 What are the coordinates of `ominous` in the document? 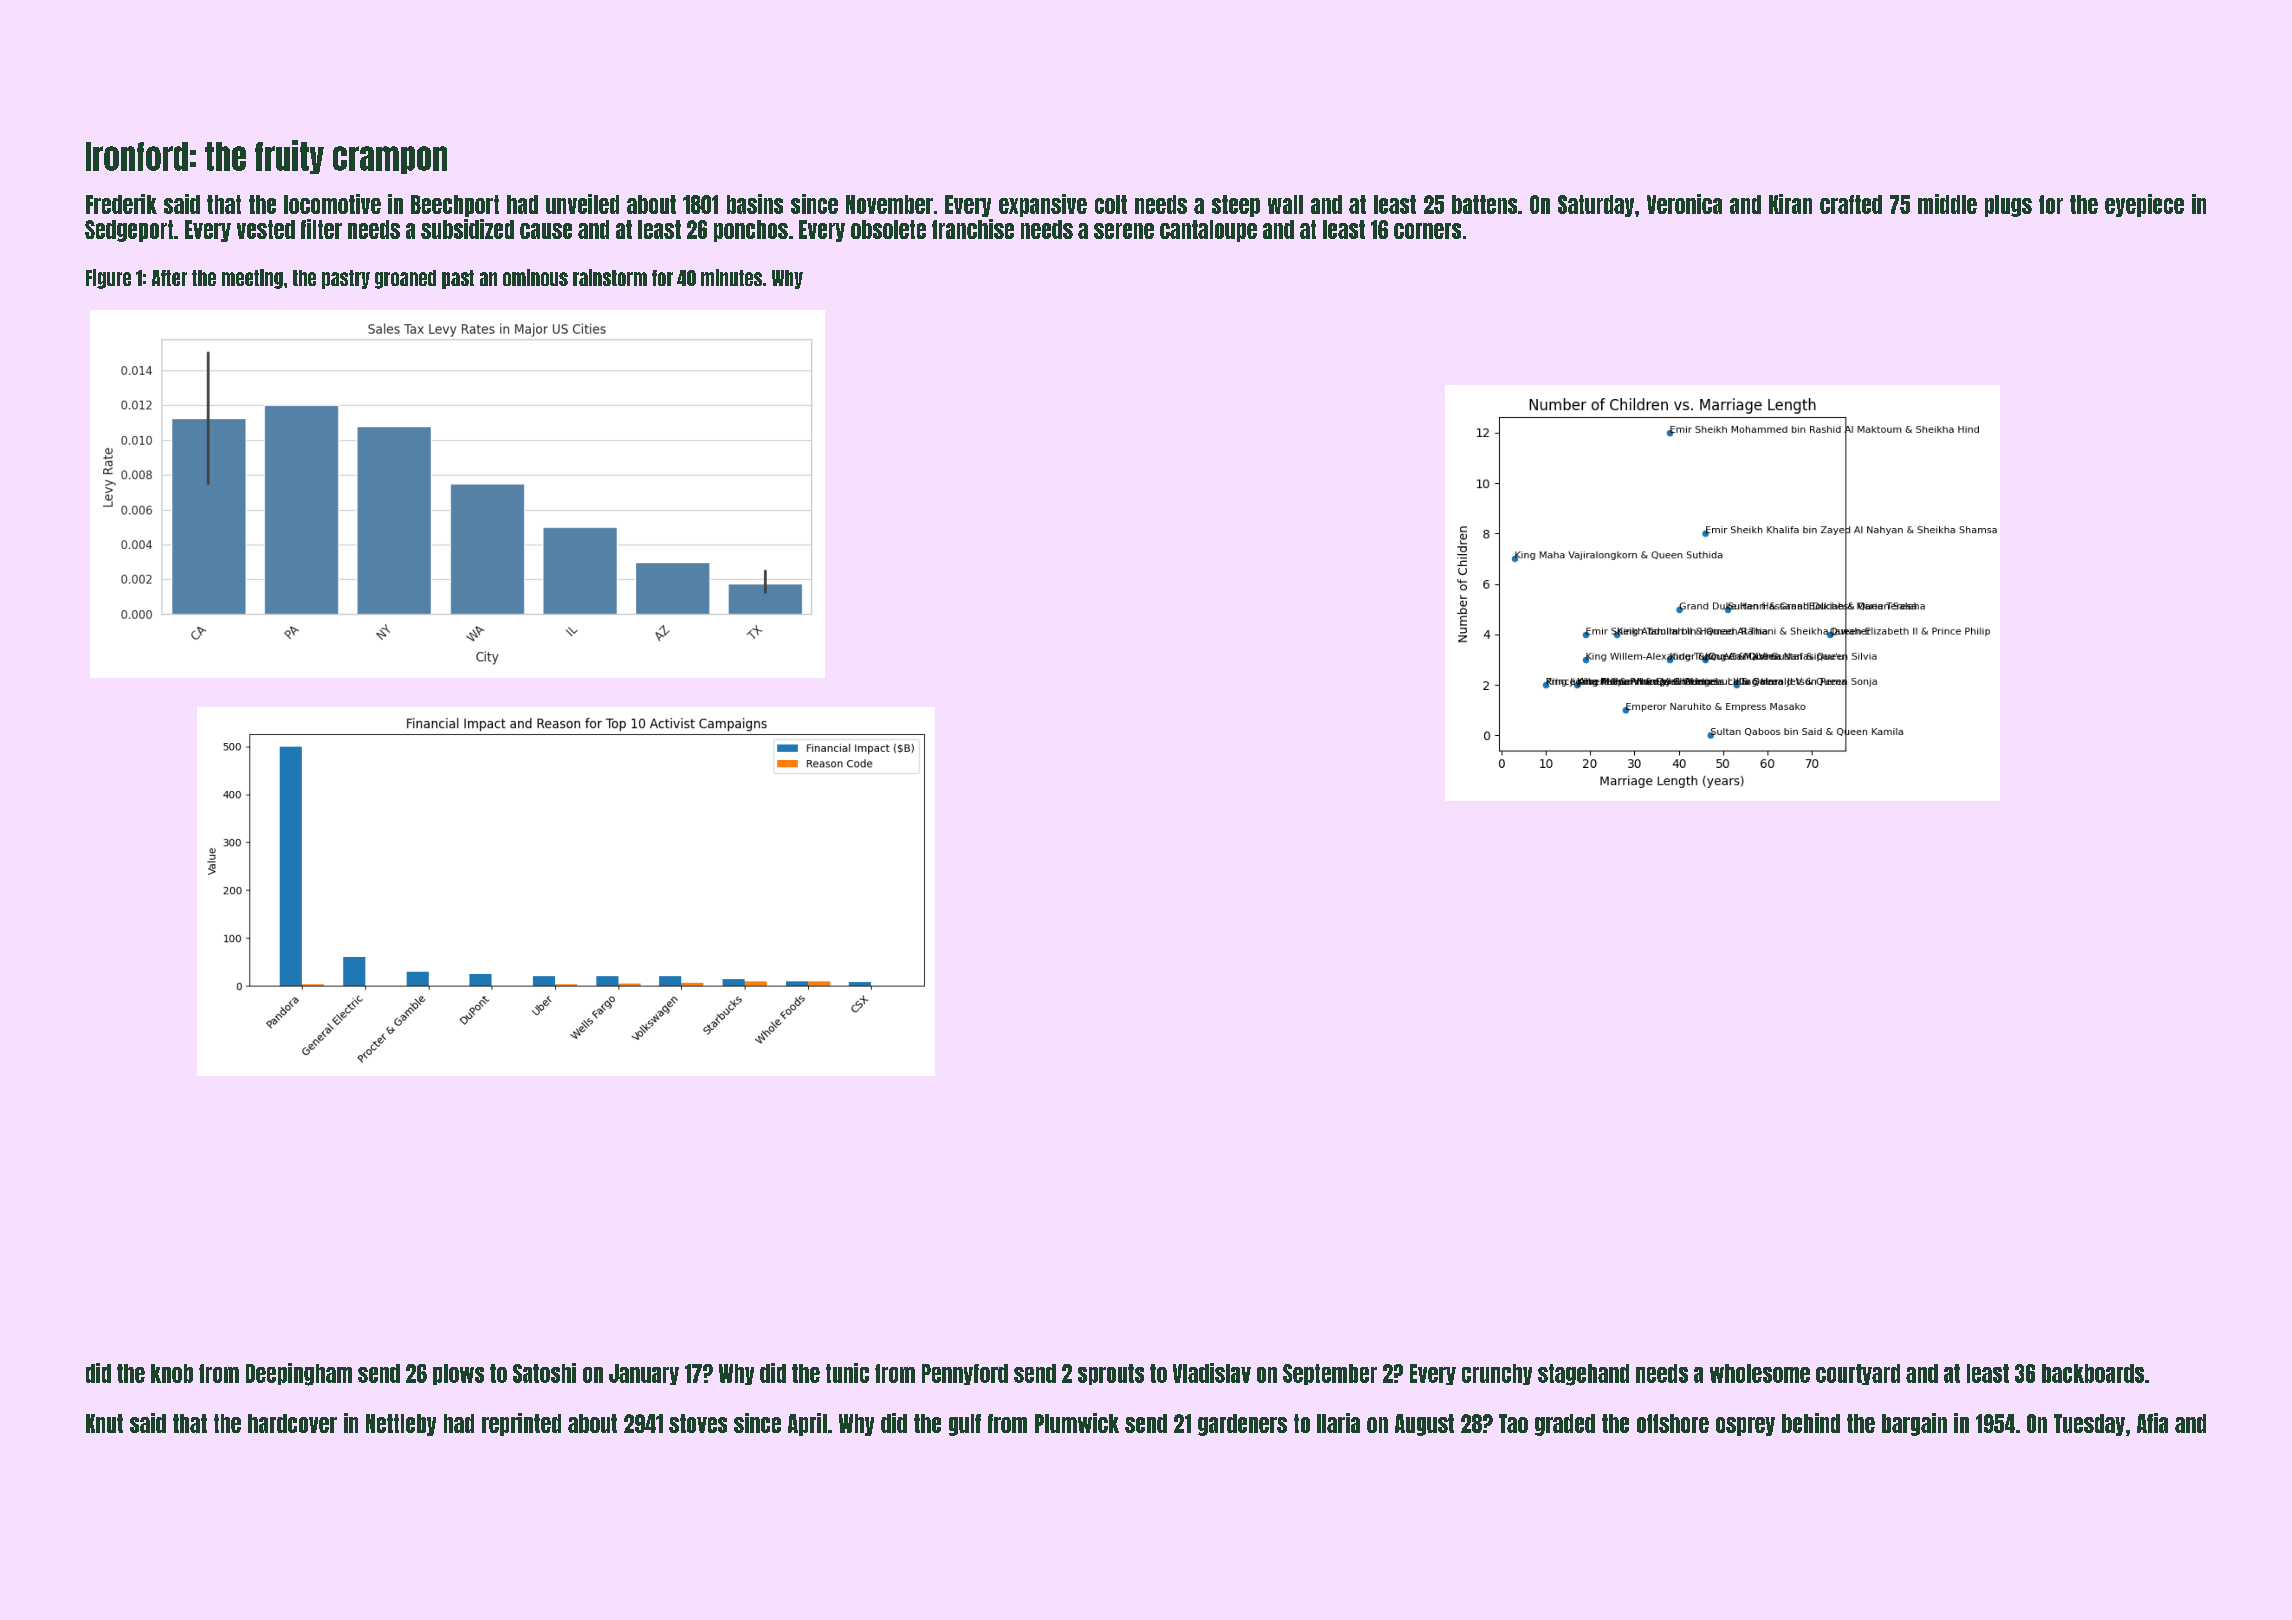 It's located at (535, 277).
